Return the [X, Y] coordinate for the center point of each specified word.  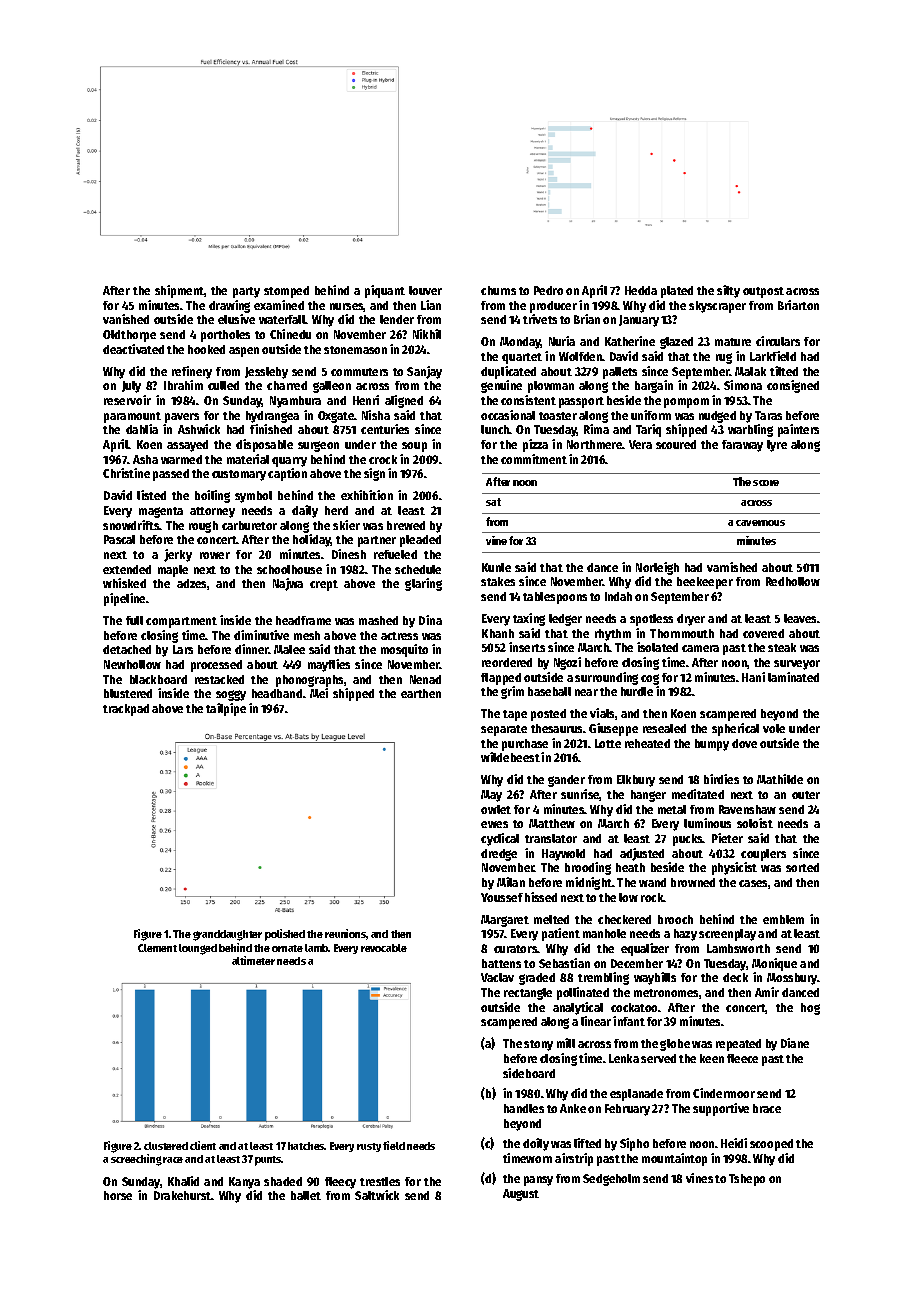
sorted [802, 867]
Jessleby [266, 373]
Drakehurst [182, 1195]
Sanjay [424, 372]
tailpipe [226, 709]
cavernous [760, 523]
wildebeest [510, 757]
